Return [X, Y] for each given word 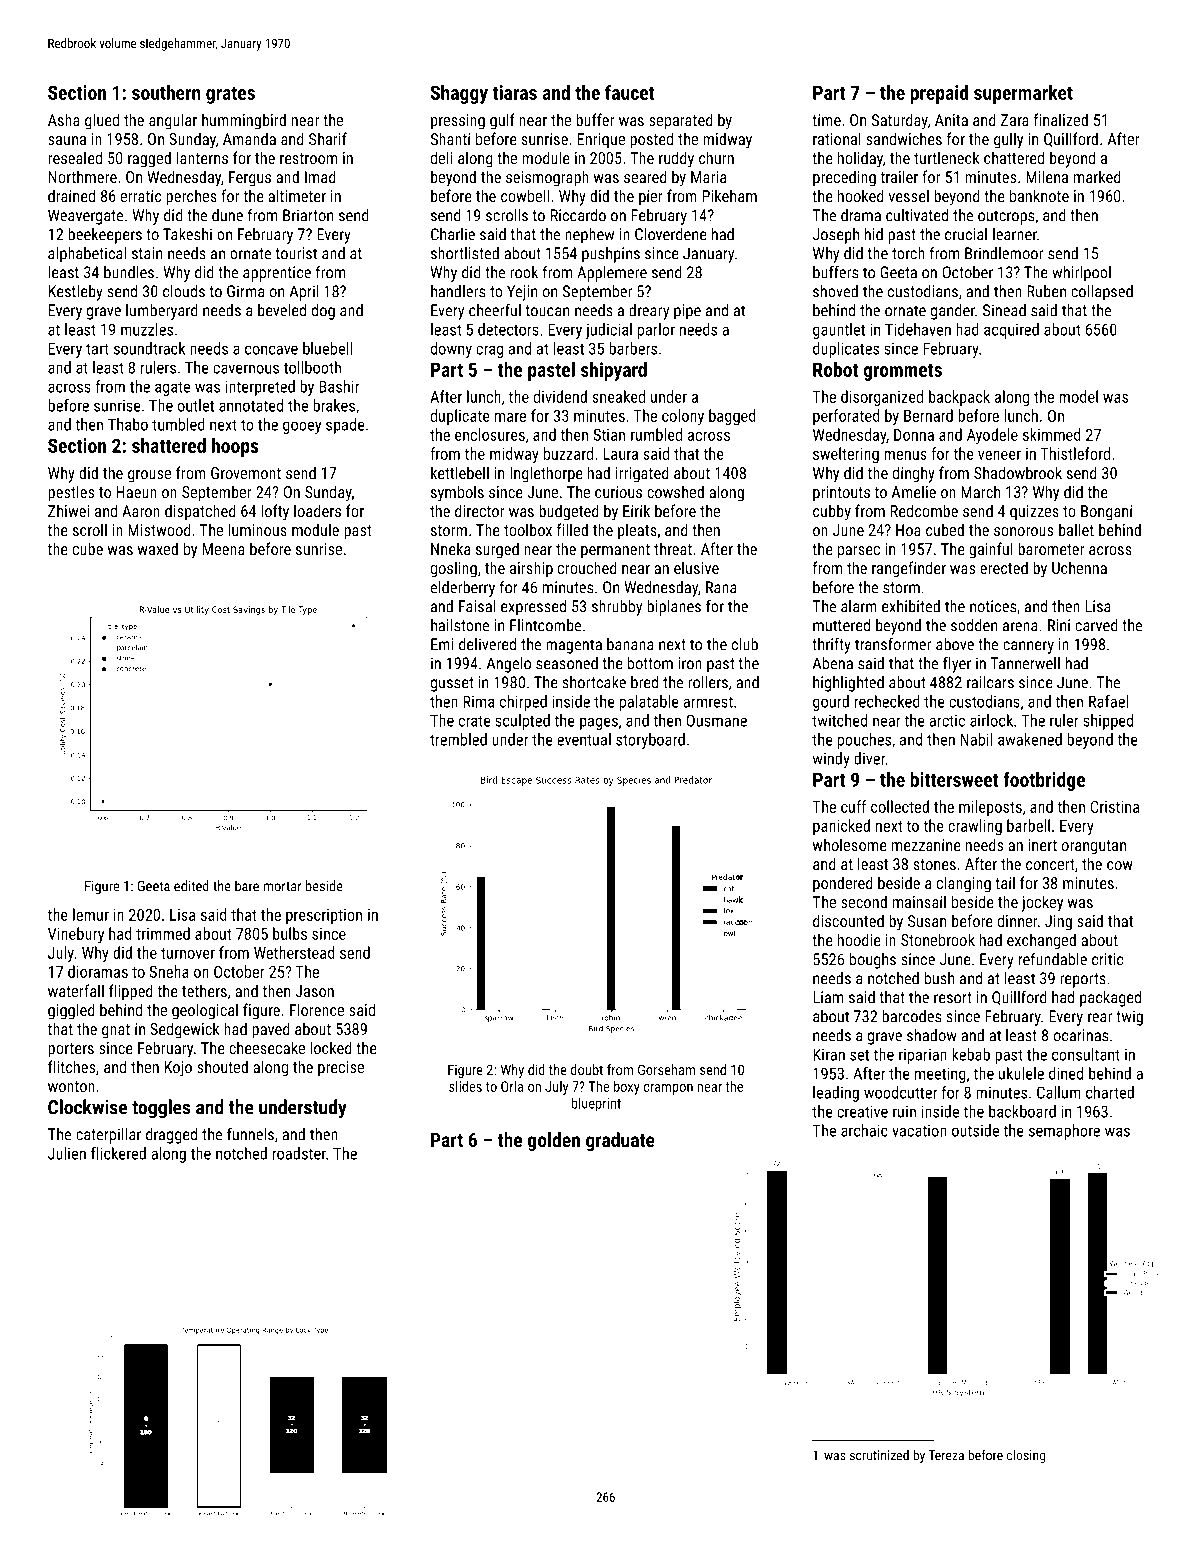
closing [1026, 1456]
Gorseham [666, 1069]
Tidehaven [918, 329]
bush [939, 978]
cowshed [675, 491]
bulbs [290, 933]
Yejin [522, 293]
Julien [67, 1153]
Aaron [141, 511]
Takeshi [187, 234]
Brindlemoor [1004, 253]
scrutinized [879, 1455]
